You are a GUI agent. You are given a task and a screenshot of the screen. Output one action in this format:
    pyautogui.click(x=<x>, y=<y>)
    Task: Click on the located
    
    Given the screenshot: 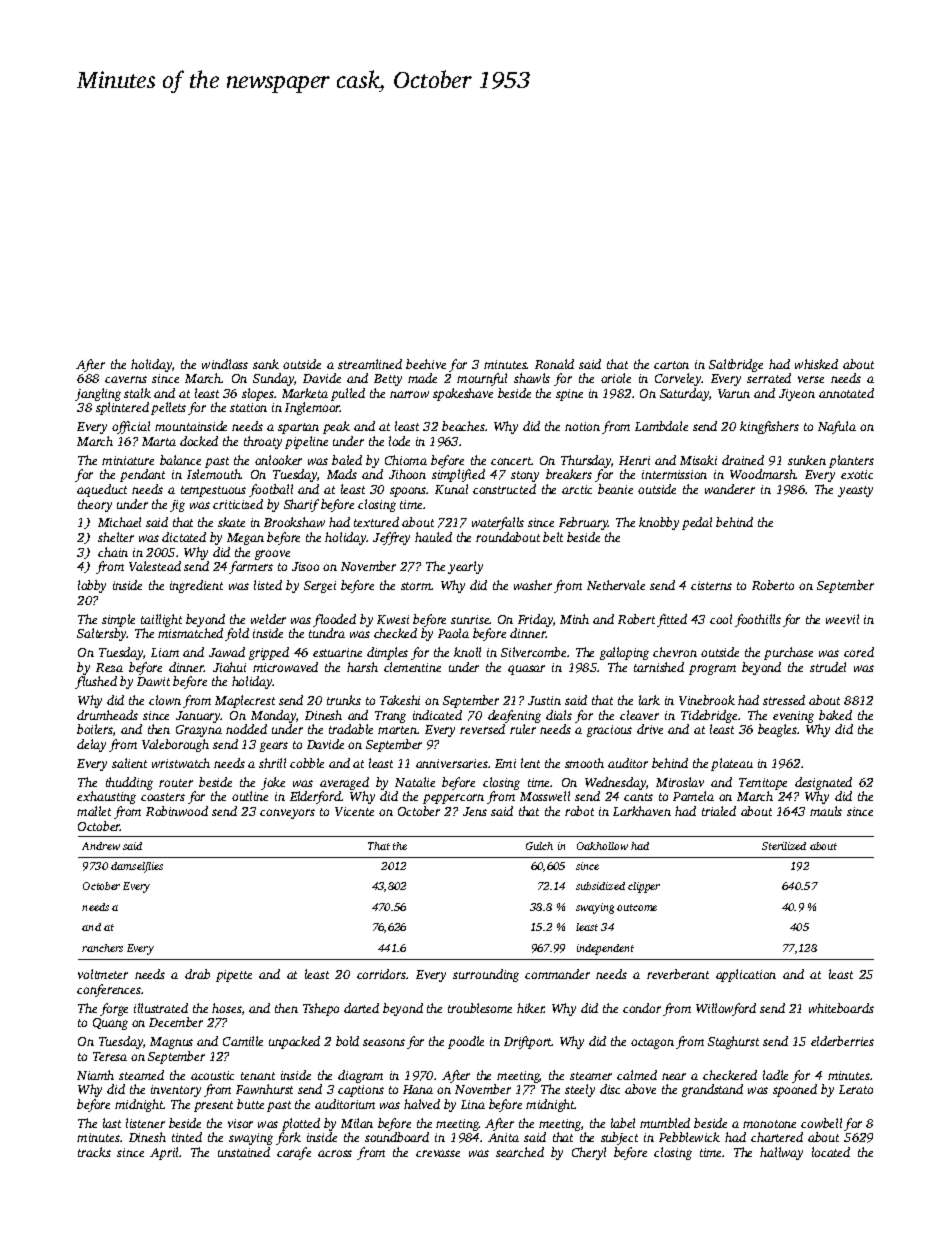 What is the action you would take?
    pyautogui.click(x=831, y=1152)
